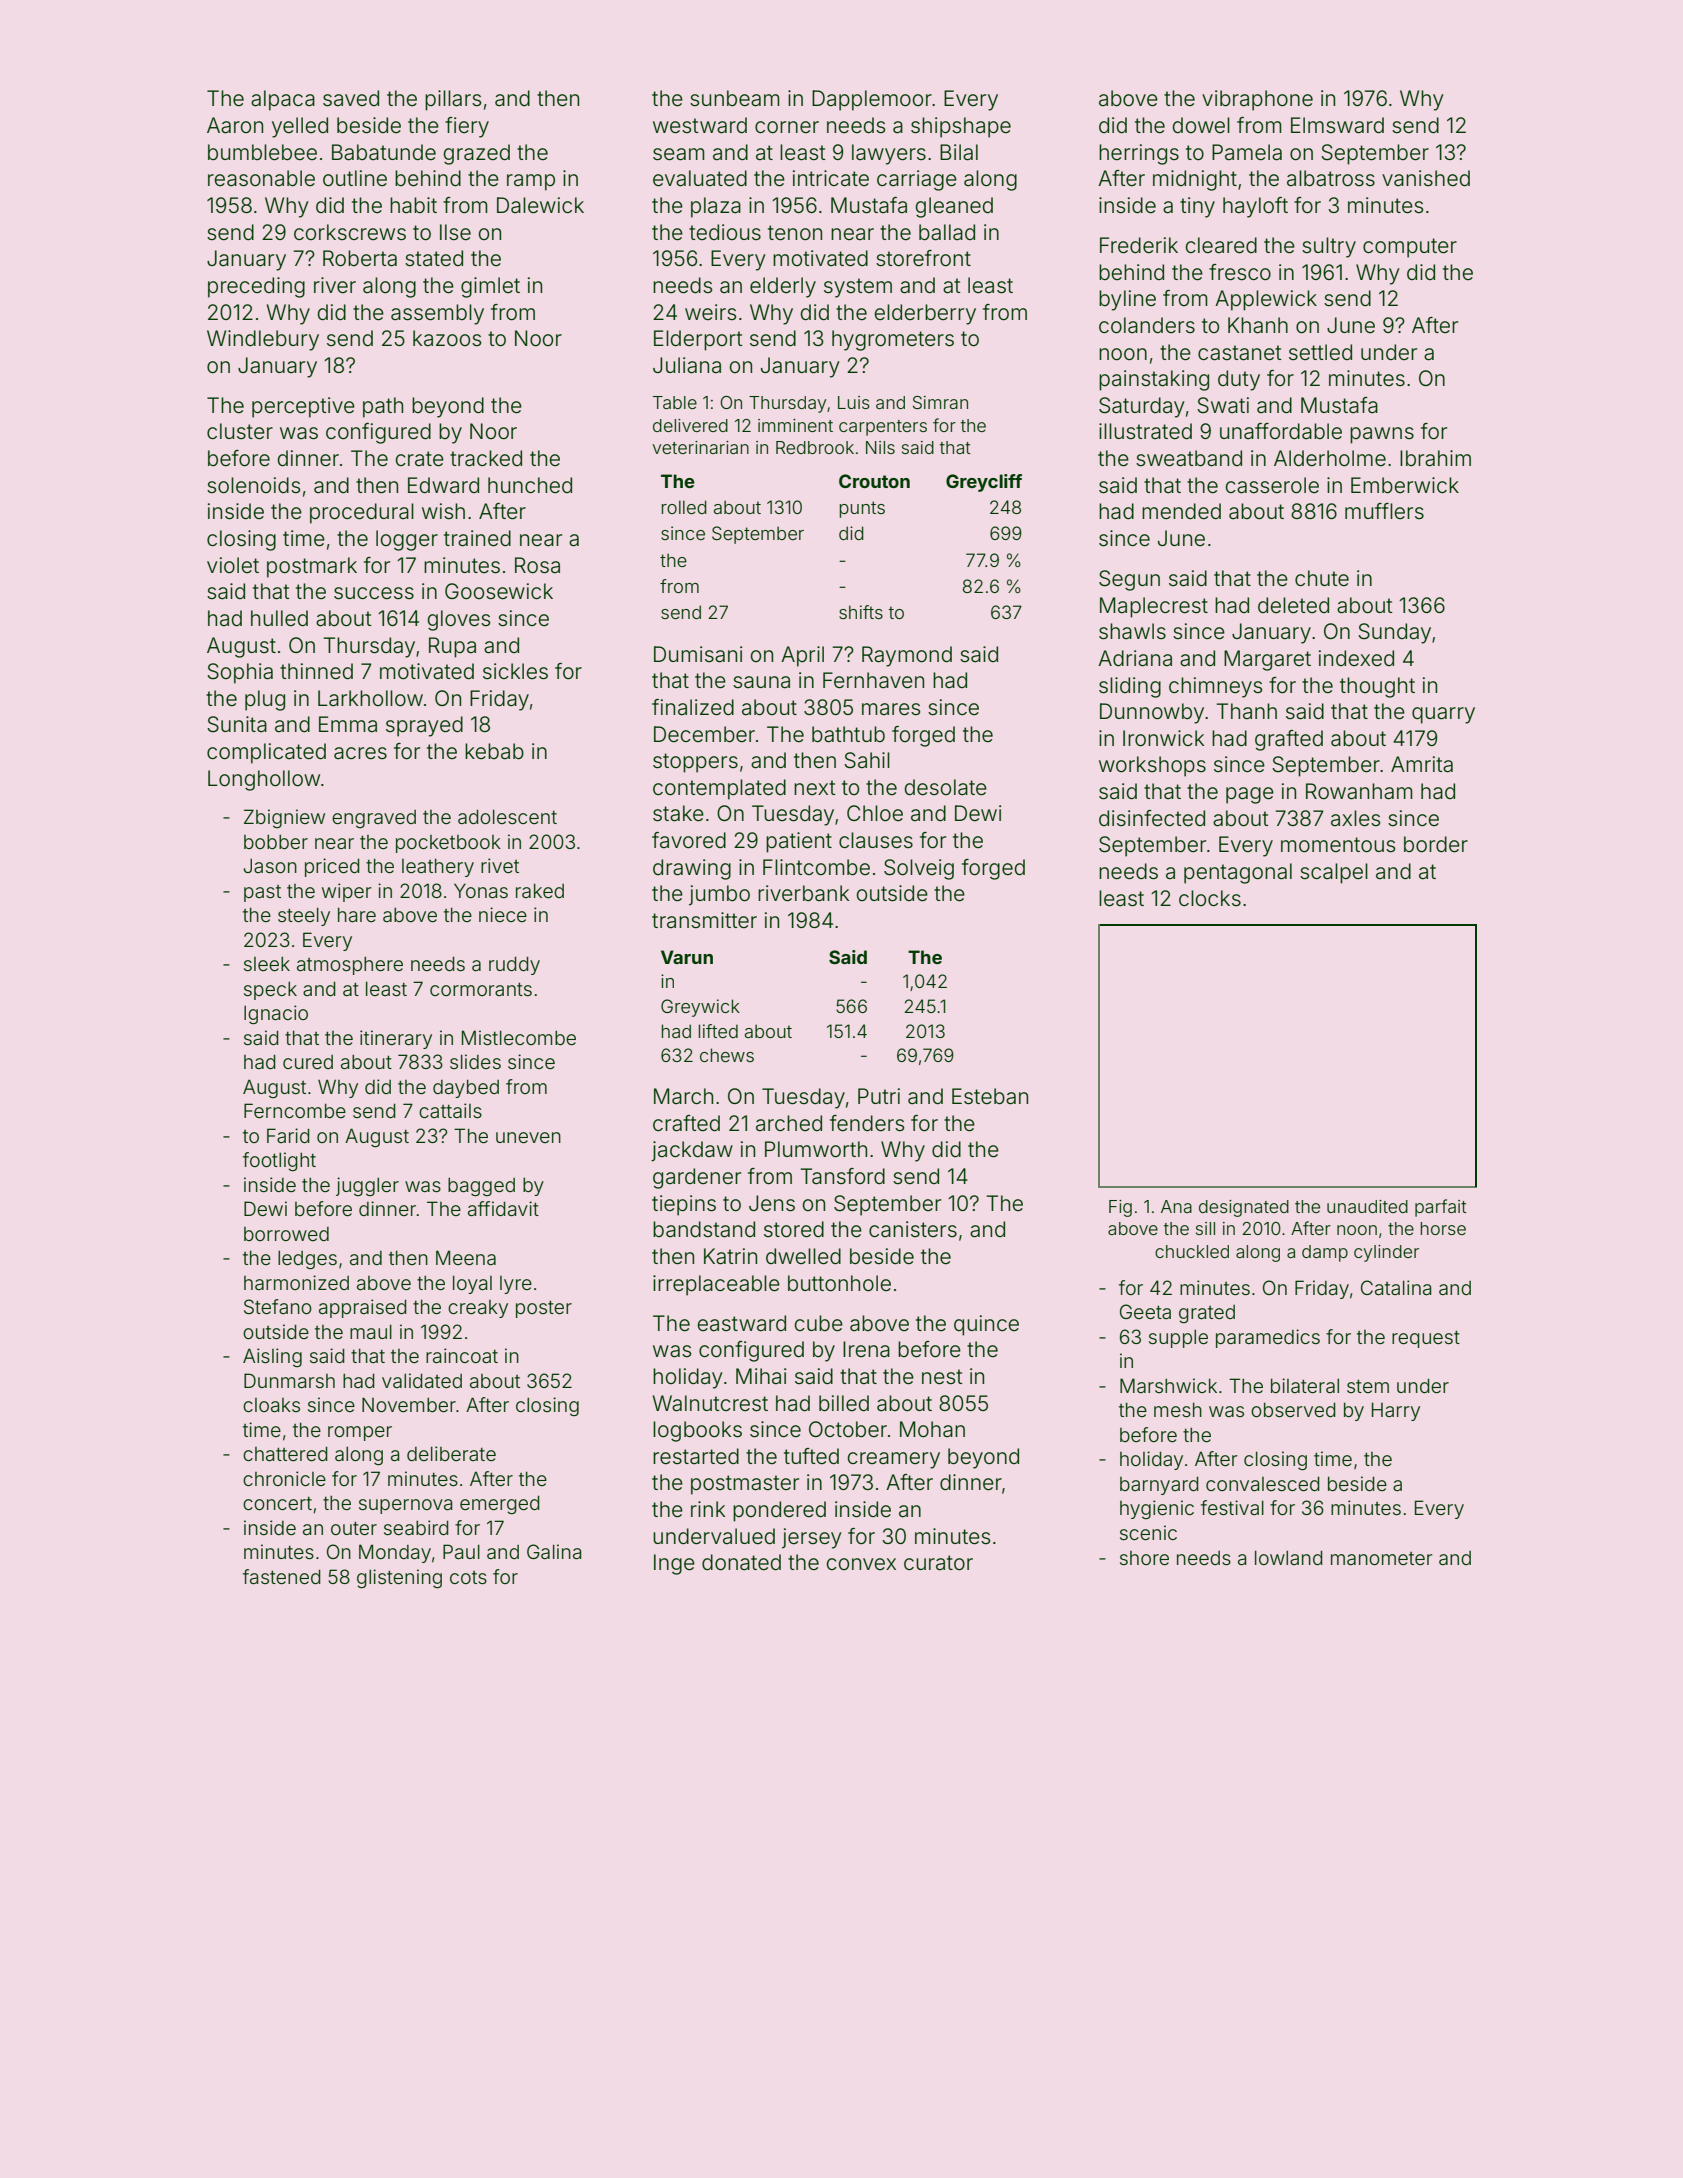  Describe the element at coordinates (1355, 818) in the screenshot. I see `axles` at that location.
